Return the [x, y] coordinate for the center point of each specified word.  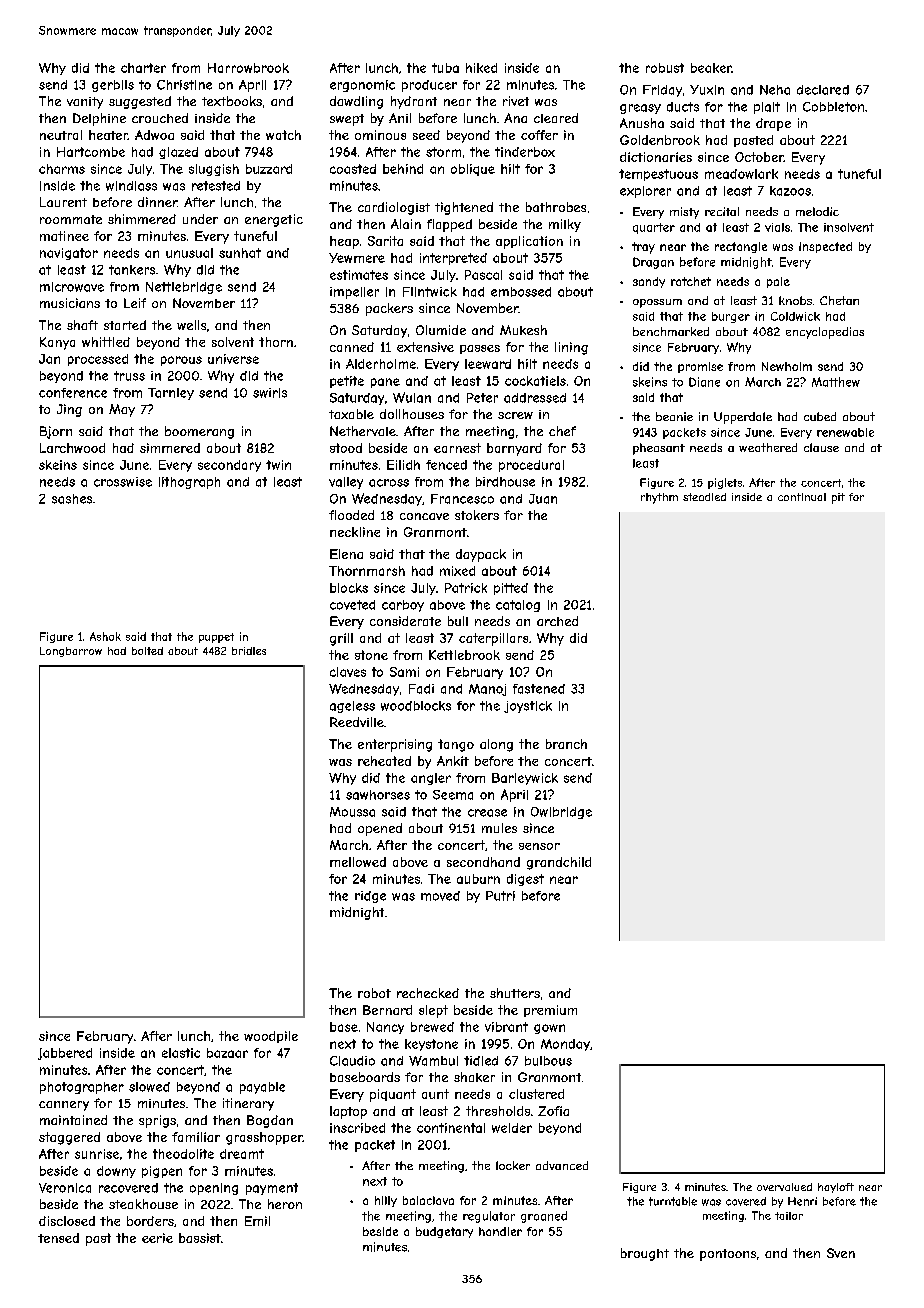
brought [645, 1254]
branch [566, 744]
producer [429, 86]
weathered [768, 447]
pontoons [728, 1255]
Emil [257, 1221]
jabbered [65, 1054]
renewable [845, 432]
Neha [775, 90]
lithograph [189, 483]
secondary [229, 466]
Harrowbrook [248, 68]
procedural [531, 466]
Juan [543, 499]
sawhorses [378, 795]
